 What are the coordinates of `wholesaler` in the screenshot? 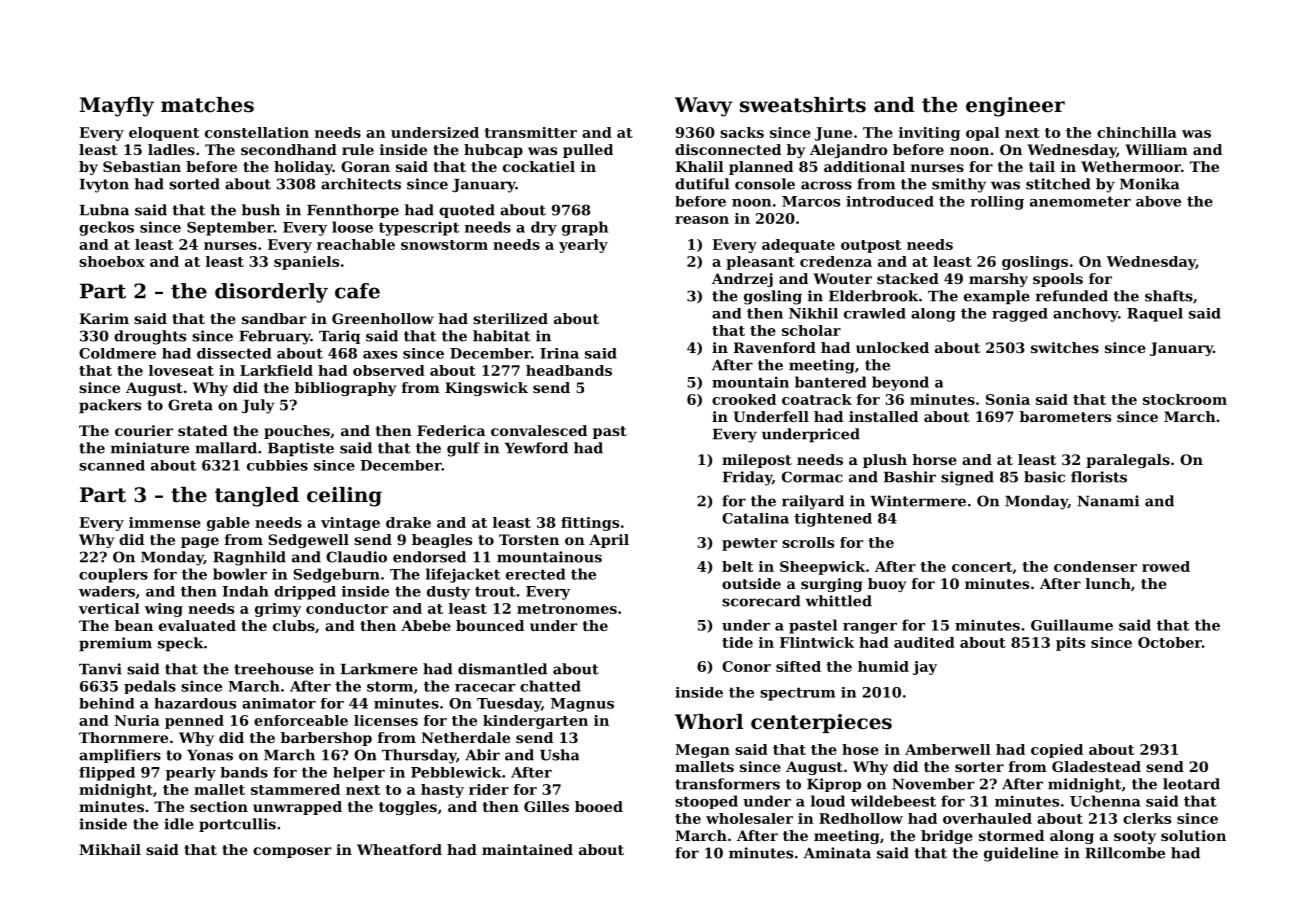 It's located at (749, 818).
